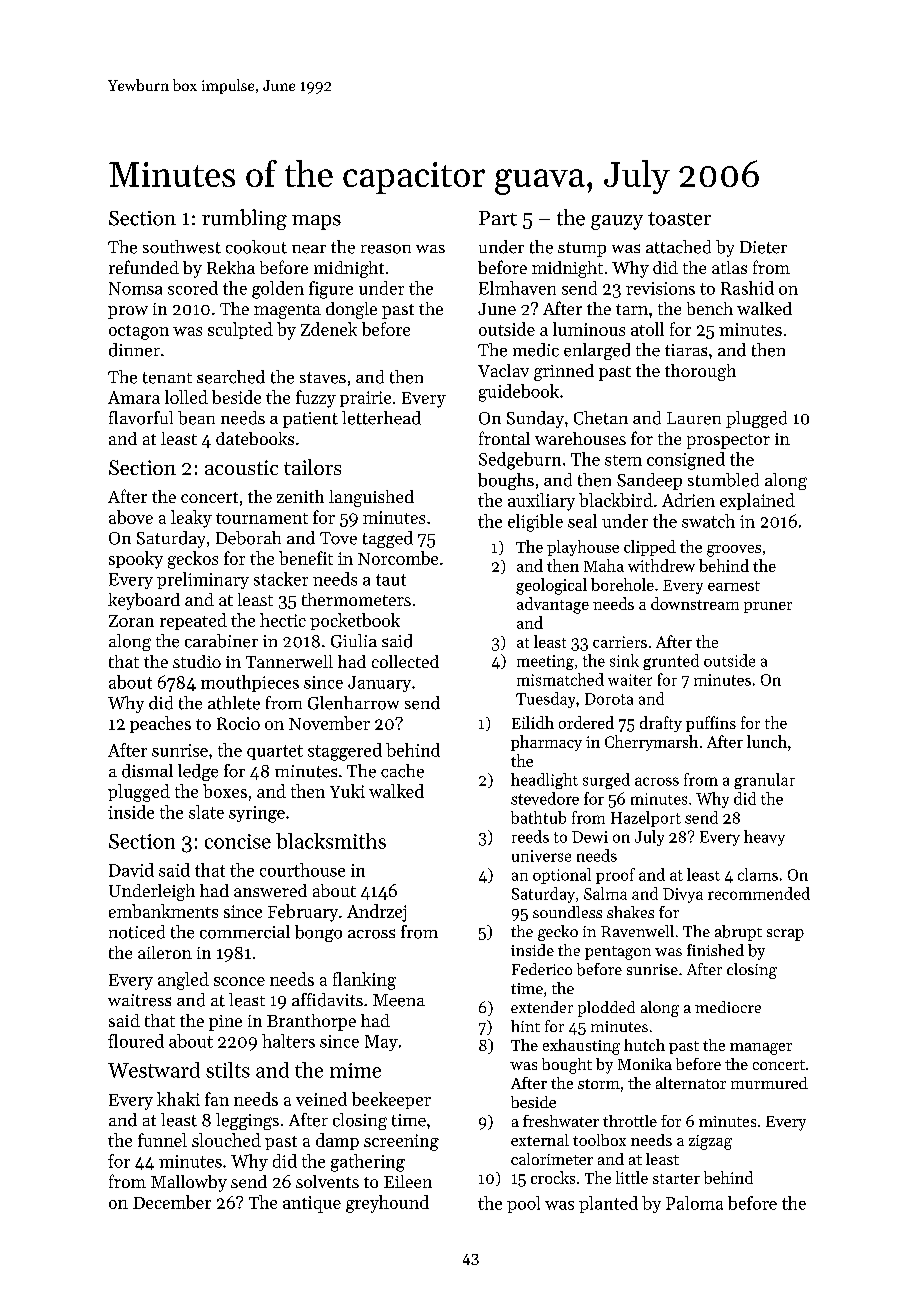 Image resolution: width=924 pixels, height=1311 pixels. I want to click on magenta, so click(287, 311).
